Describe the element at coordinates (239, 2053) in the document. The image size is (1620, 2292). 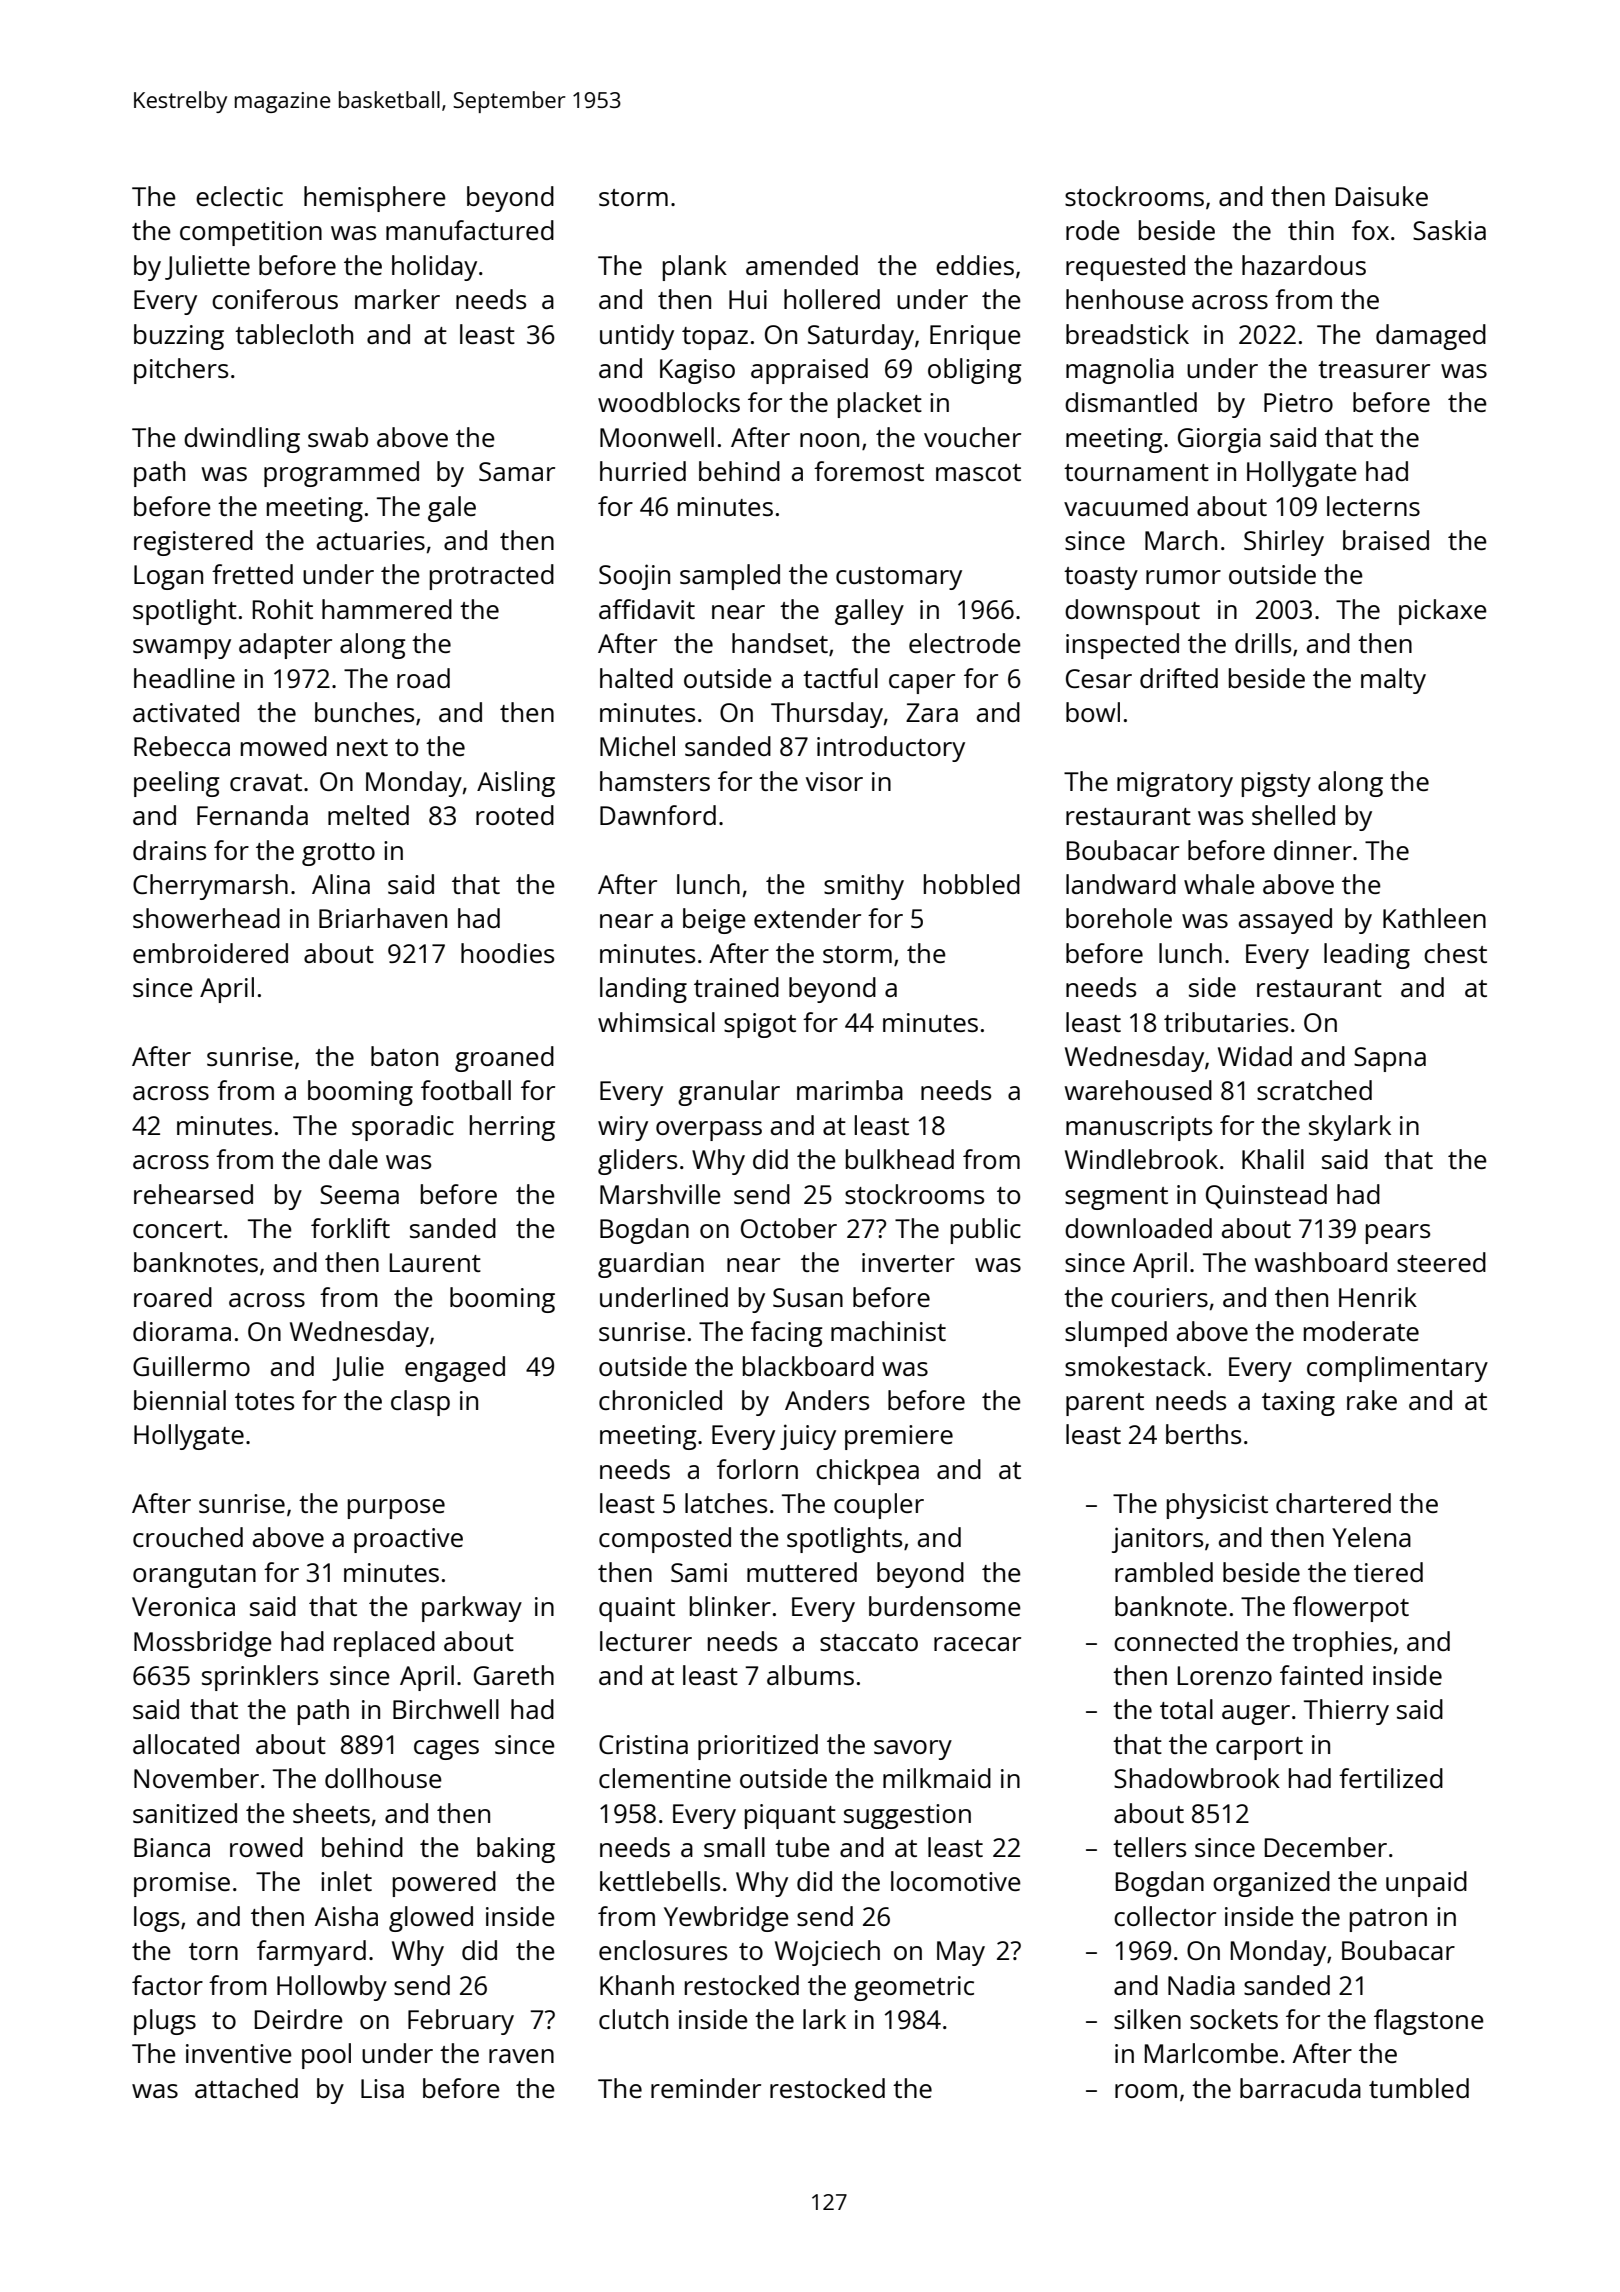
I see `inventive` at that location.
